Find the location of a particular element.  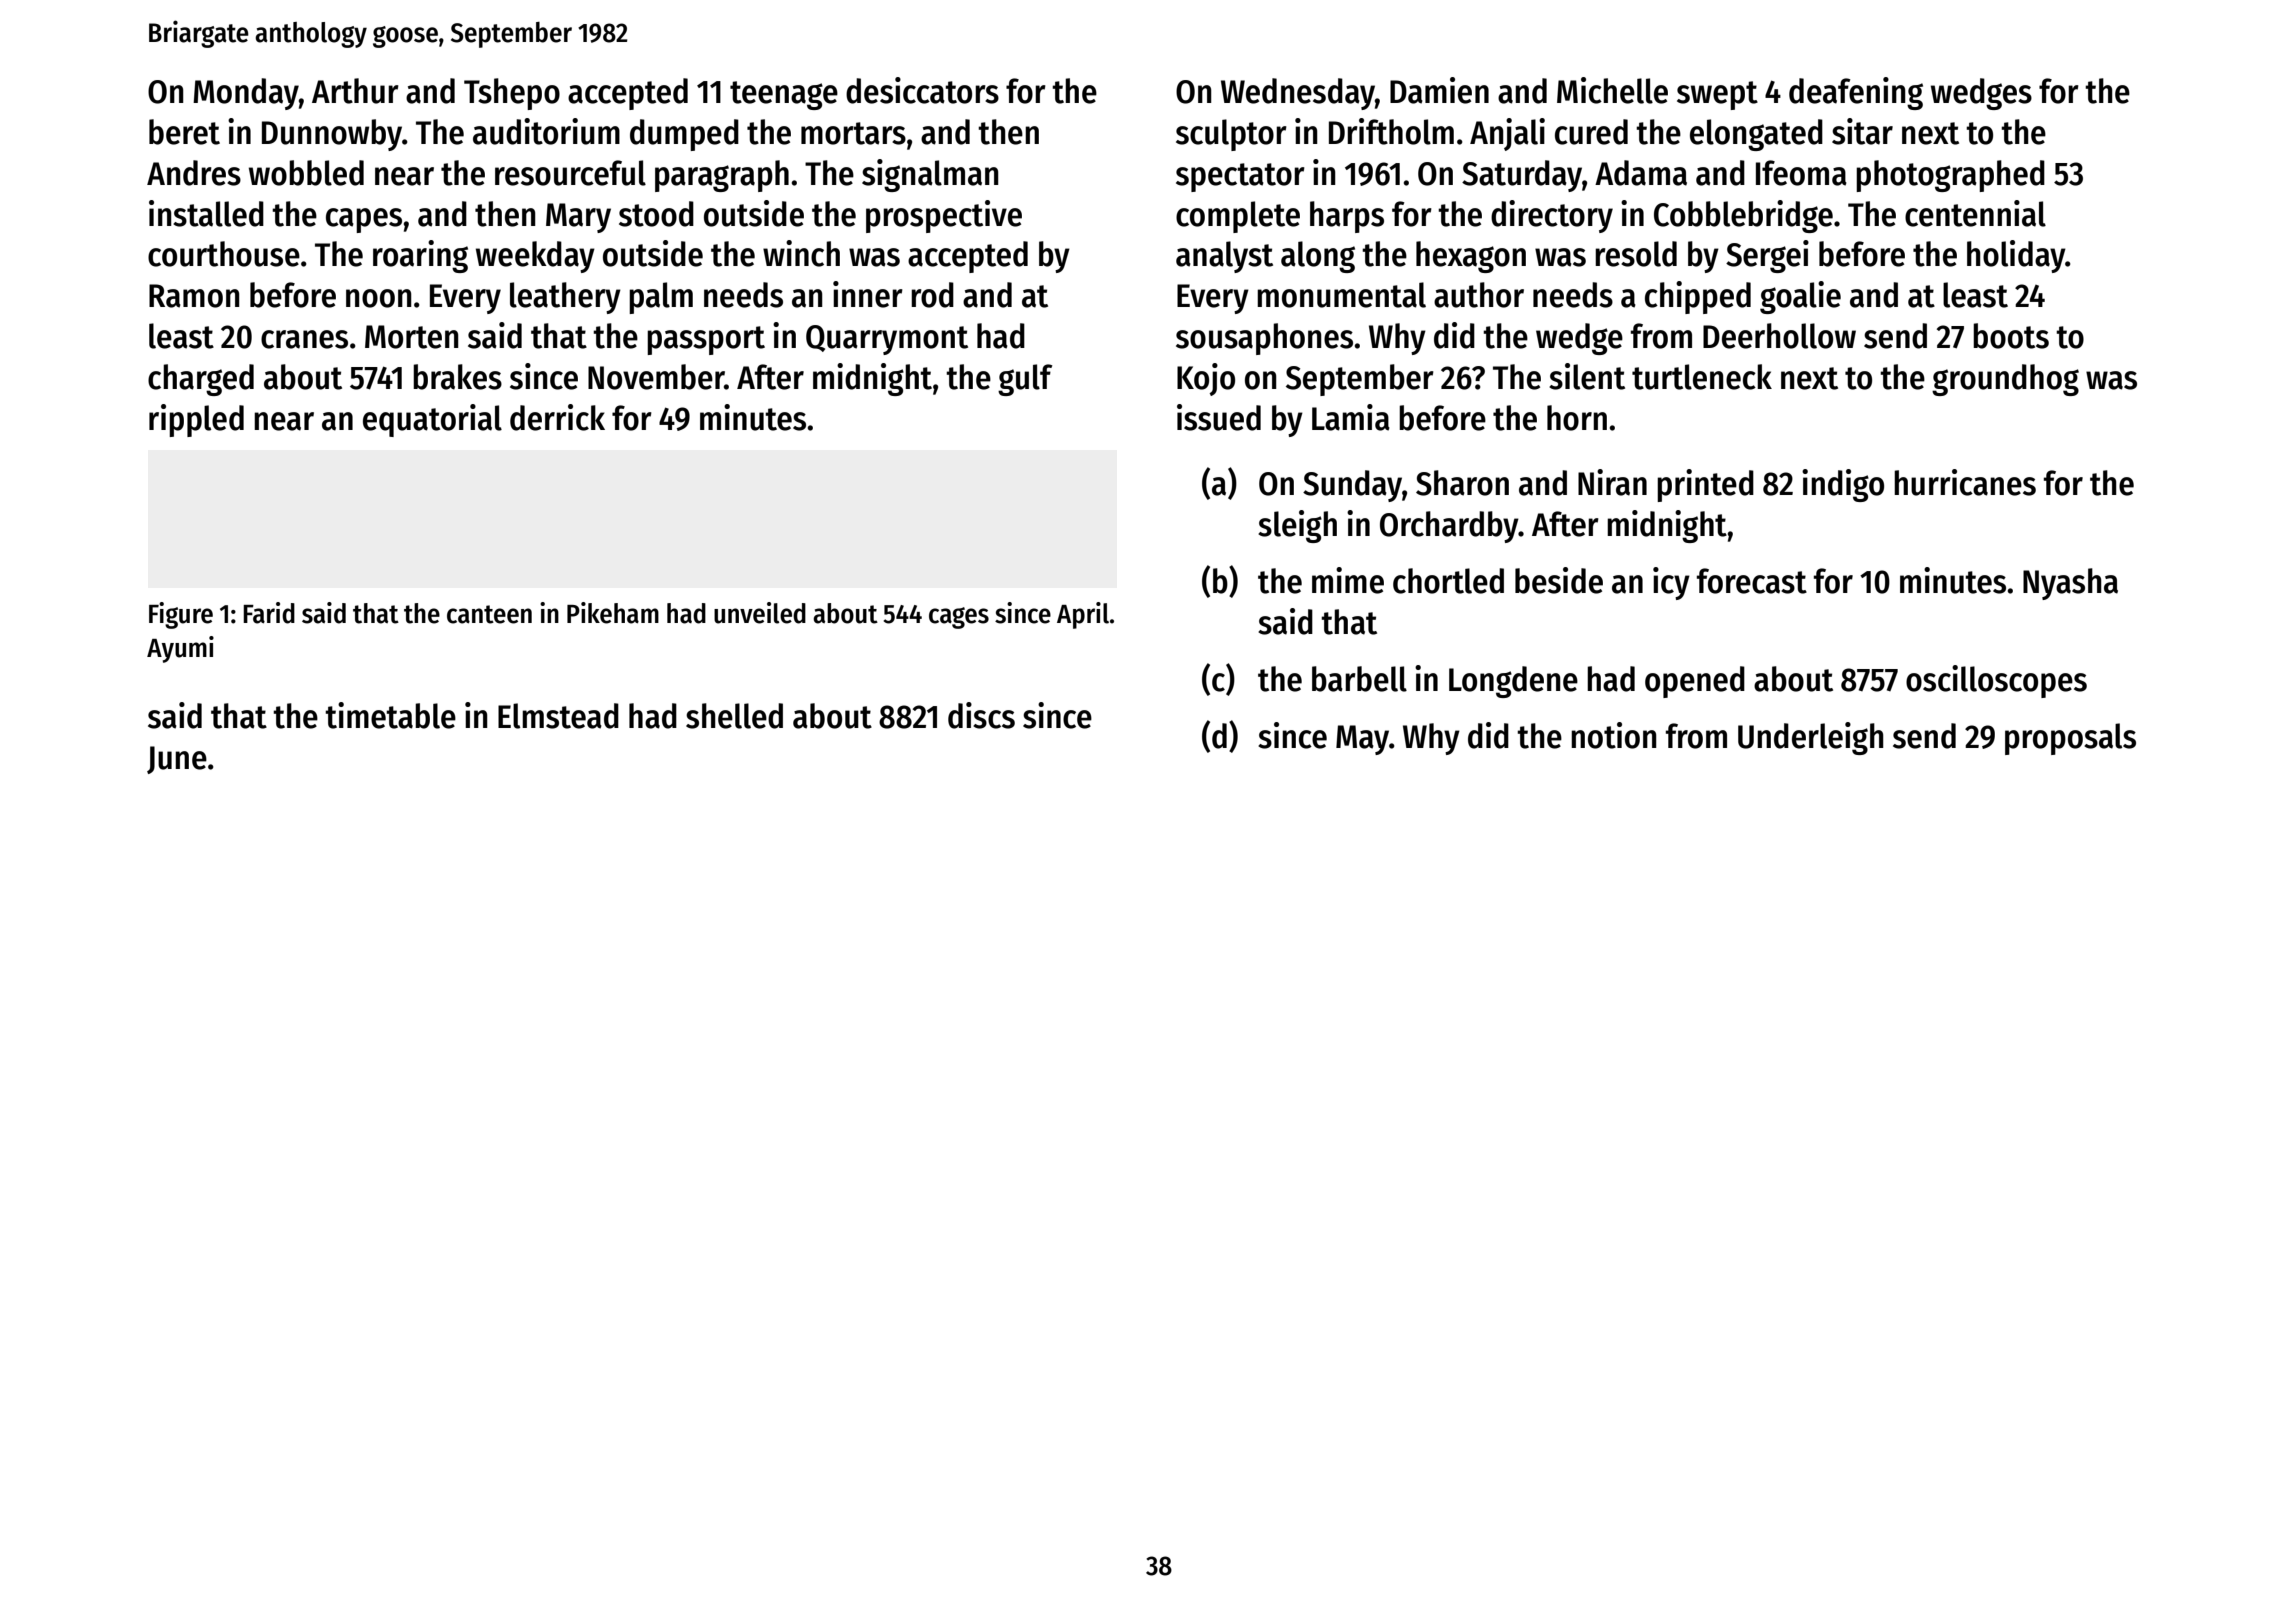

brakes is located at coordinates (457, 377).
